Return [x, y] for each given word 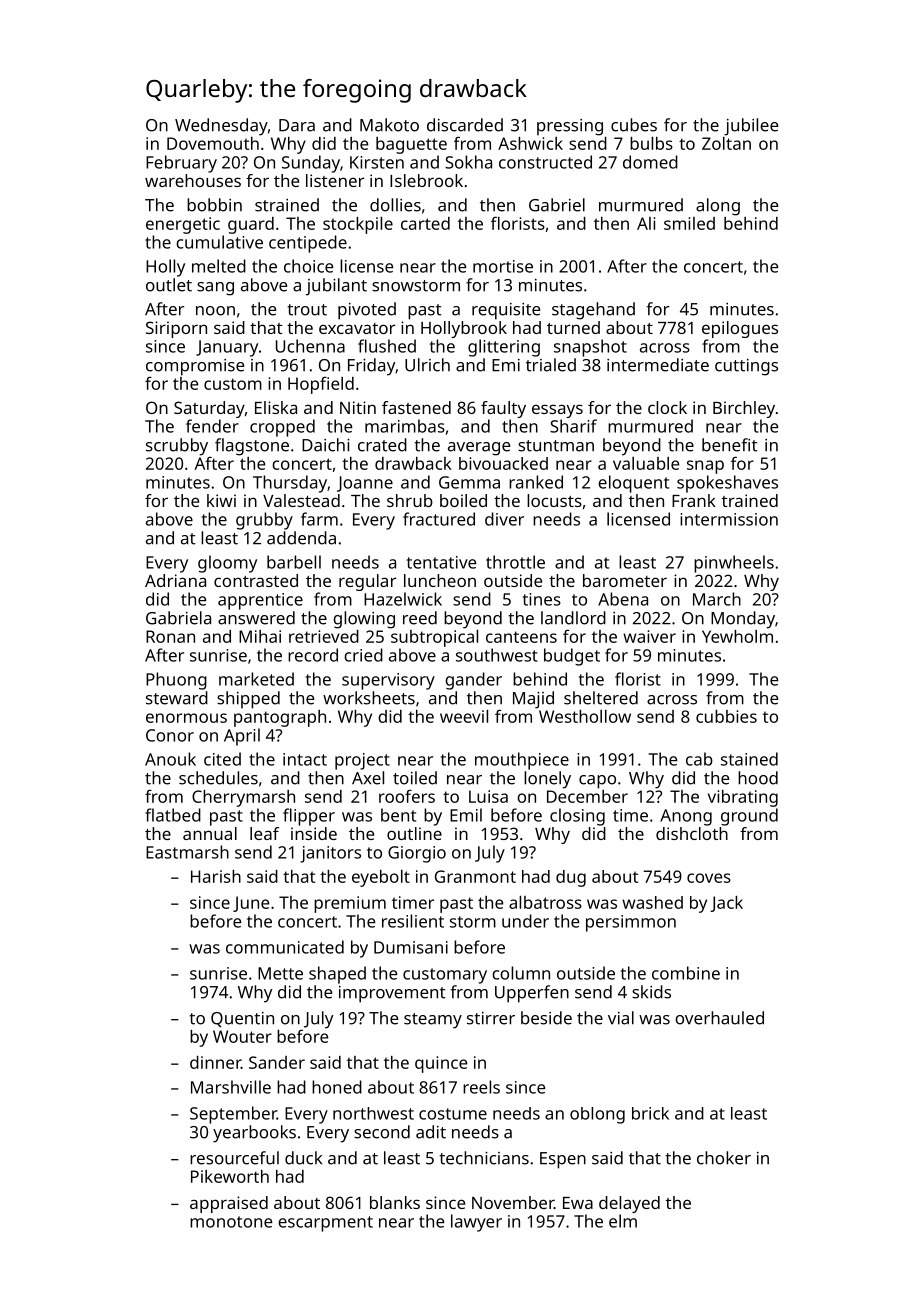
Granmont [475, 876]
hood [758, 778]
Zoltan [726, 143]
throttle [515, 562]
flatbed [173, 815]
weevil [464, 716]
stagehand [593, 311]
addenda [301, 538]
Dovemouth [213, 143]
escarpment [325, 1224]
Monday [743, 620]
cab [699, 759]
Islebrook [426, 180]
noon [215, 311]
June [251, 904]
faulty [503, 409]
